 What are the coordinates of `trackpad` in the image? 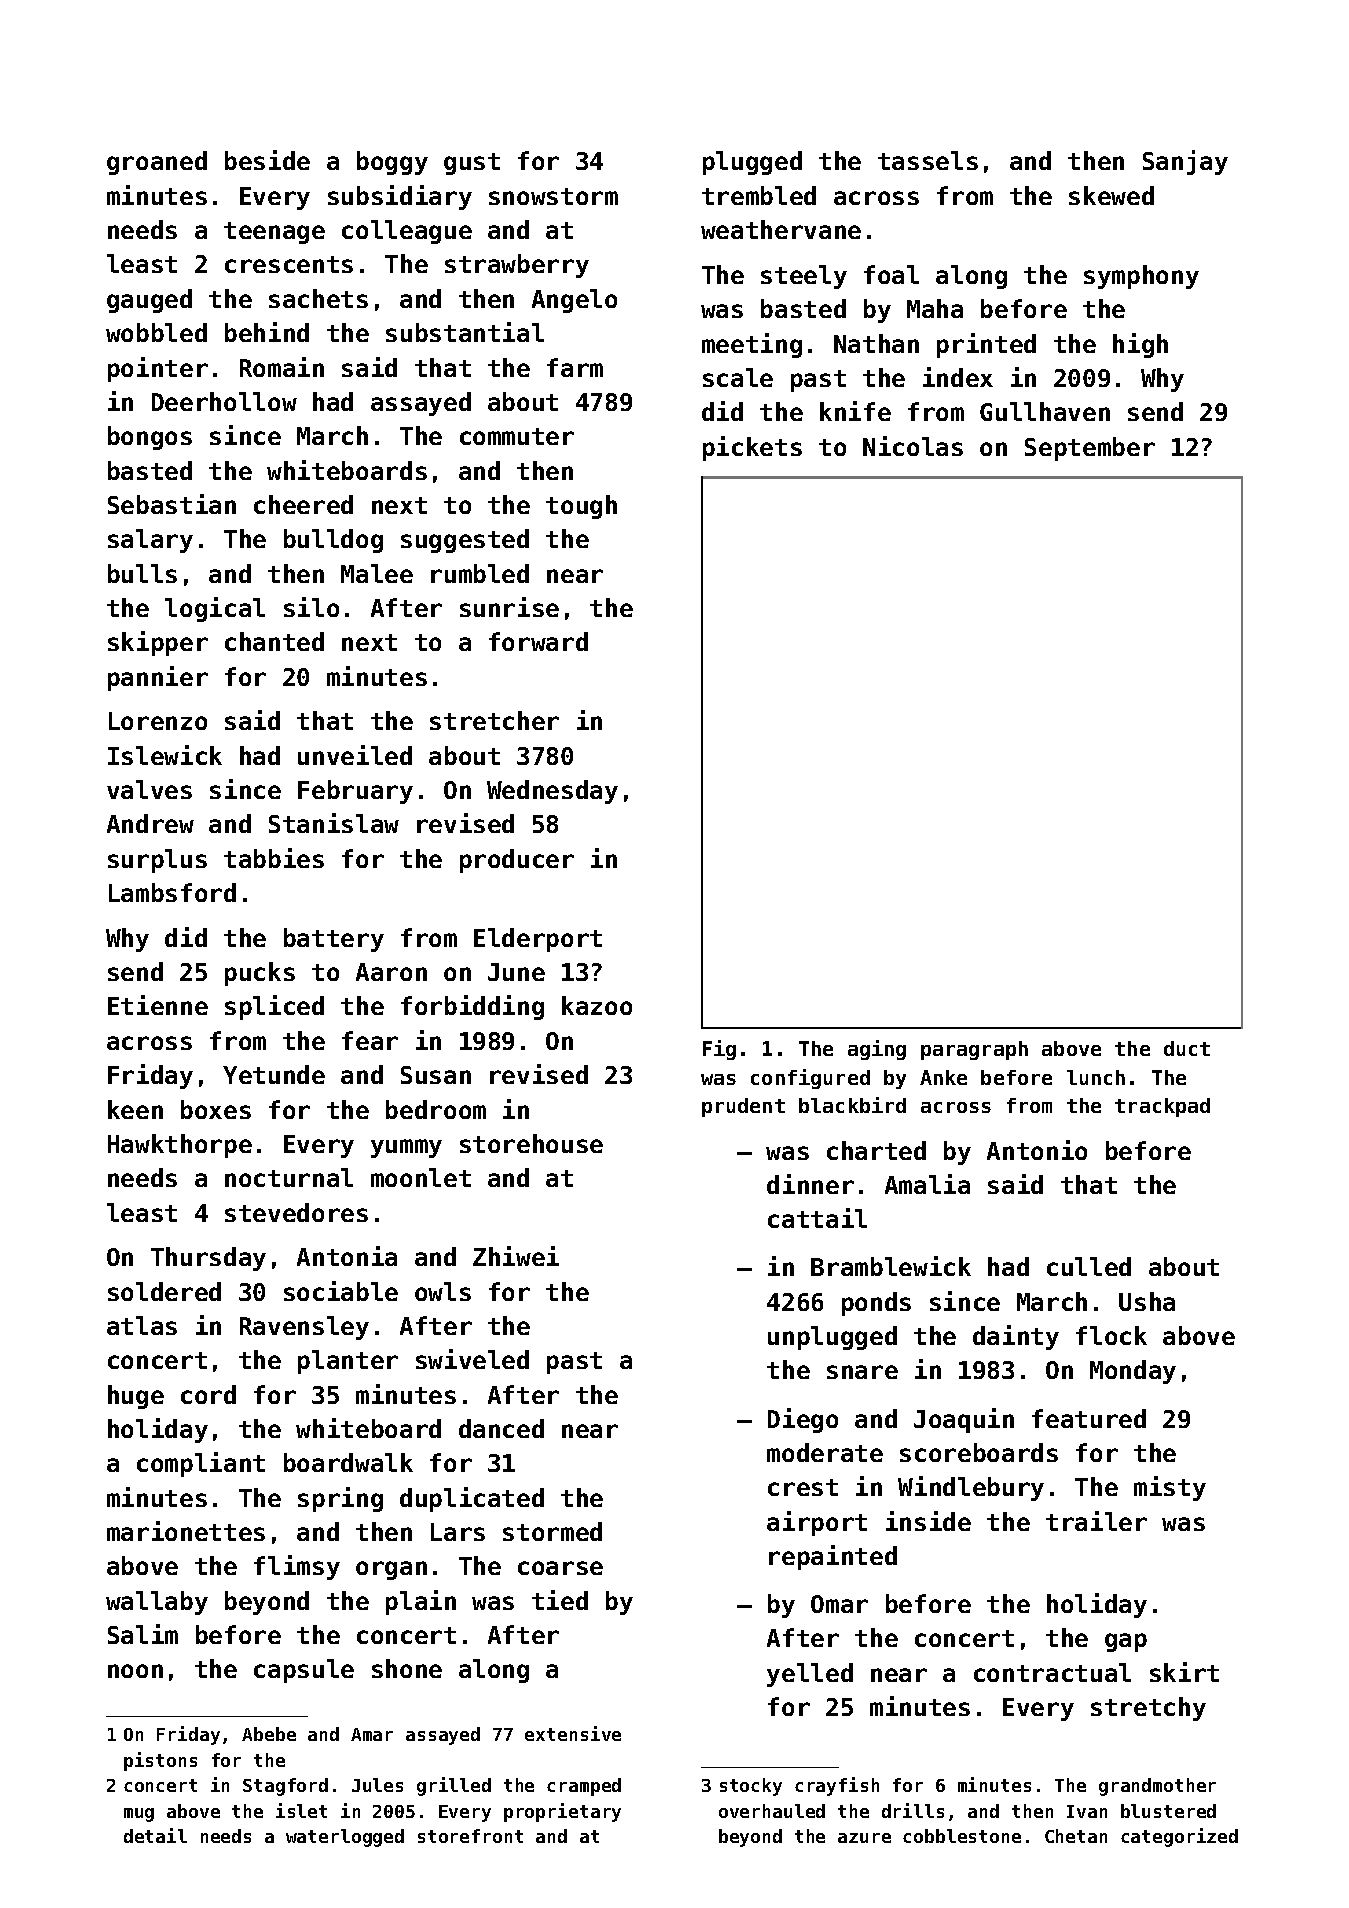 It's located at (1162, 1107).
